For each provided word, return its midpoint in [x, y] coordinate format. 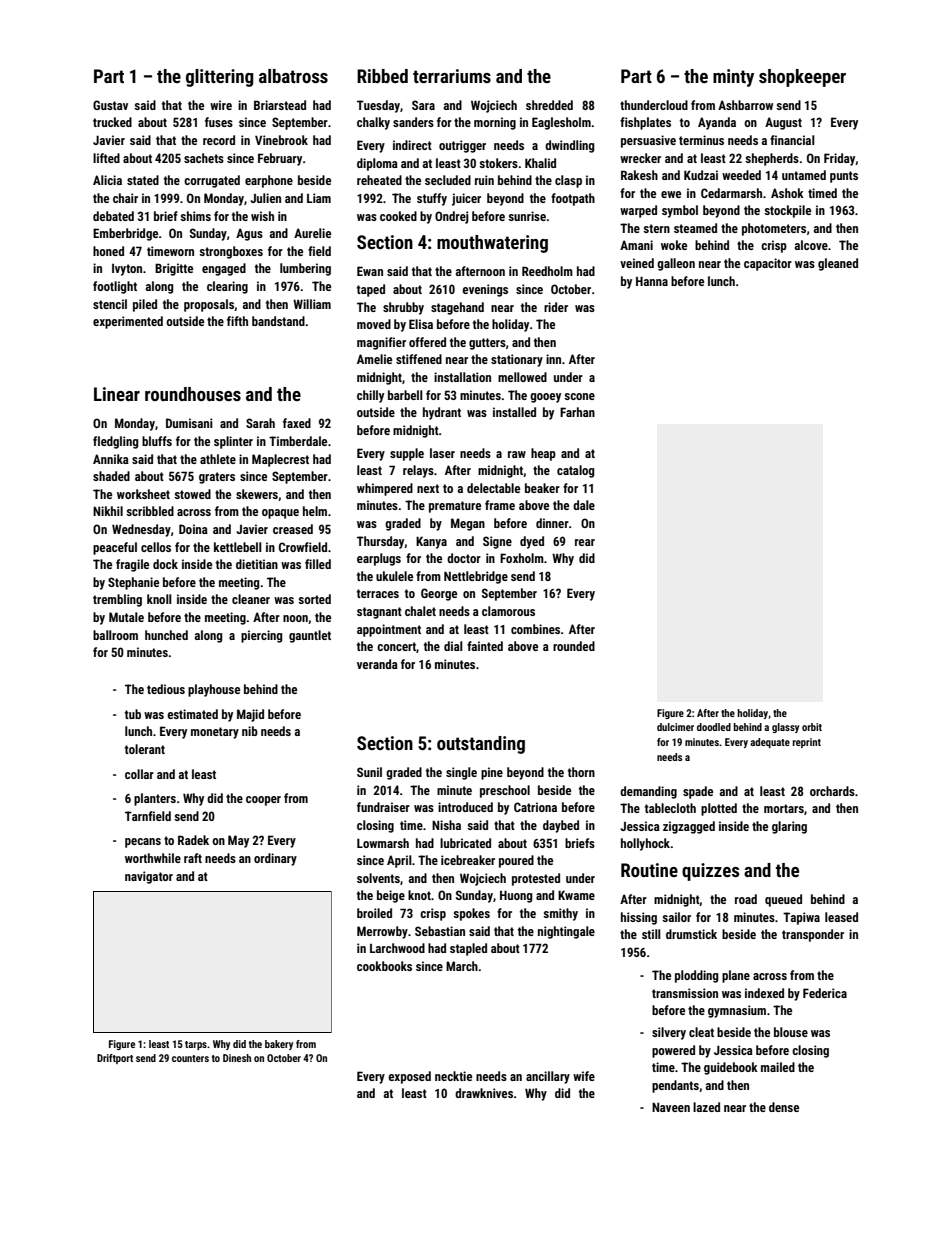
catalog [575, 471]
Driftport [115, 1059]
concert [396, 646]
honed [108, 251]
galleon [676, 264]
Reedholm [547, 271]
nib [250, 731]
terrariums [452, 76]
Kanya [431, 542]
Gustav [110, 105]
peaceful [115, 548]
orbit [812, 727]
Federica [825, 993]
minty [733, 78]
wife [584, 1076]
